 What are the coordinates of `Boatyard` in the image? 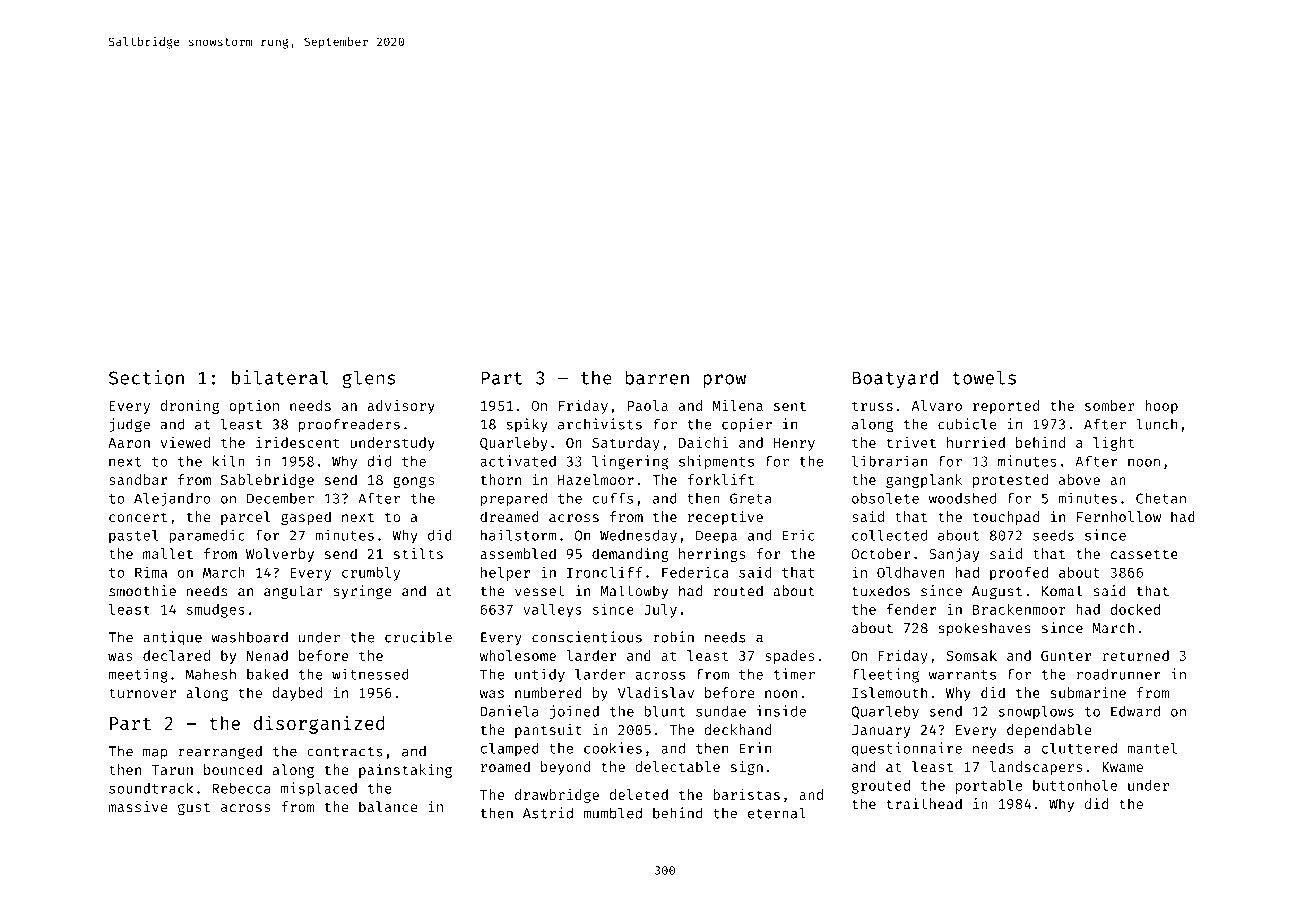 It's located at (895, 379).
